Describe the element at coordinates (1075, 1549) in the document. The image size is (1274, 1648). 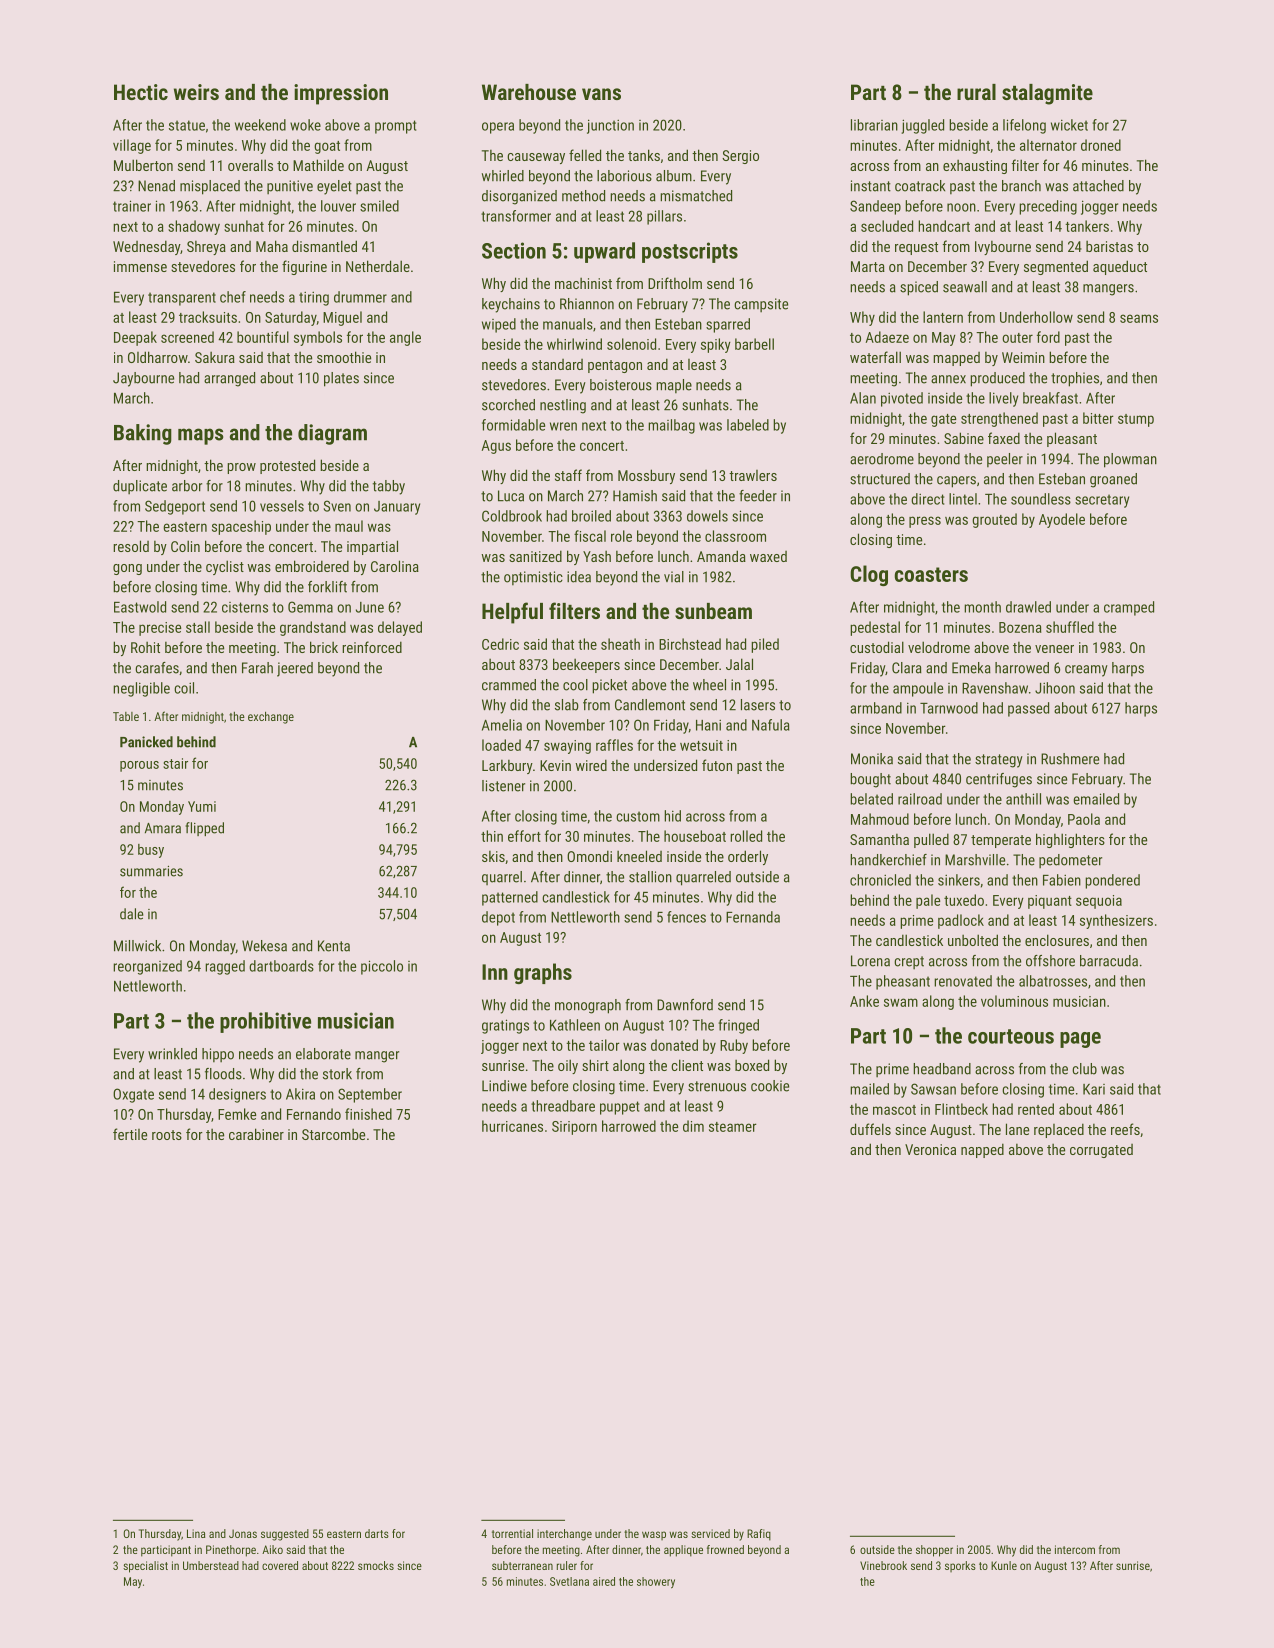
I see `intercom` at that location.
